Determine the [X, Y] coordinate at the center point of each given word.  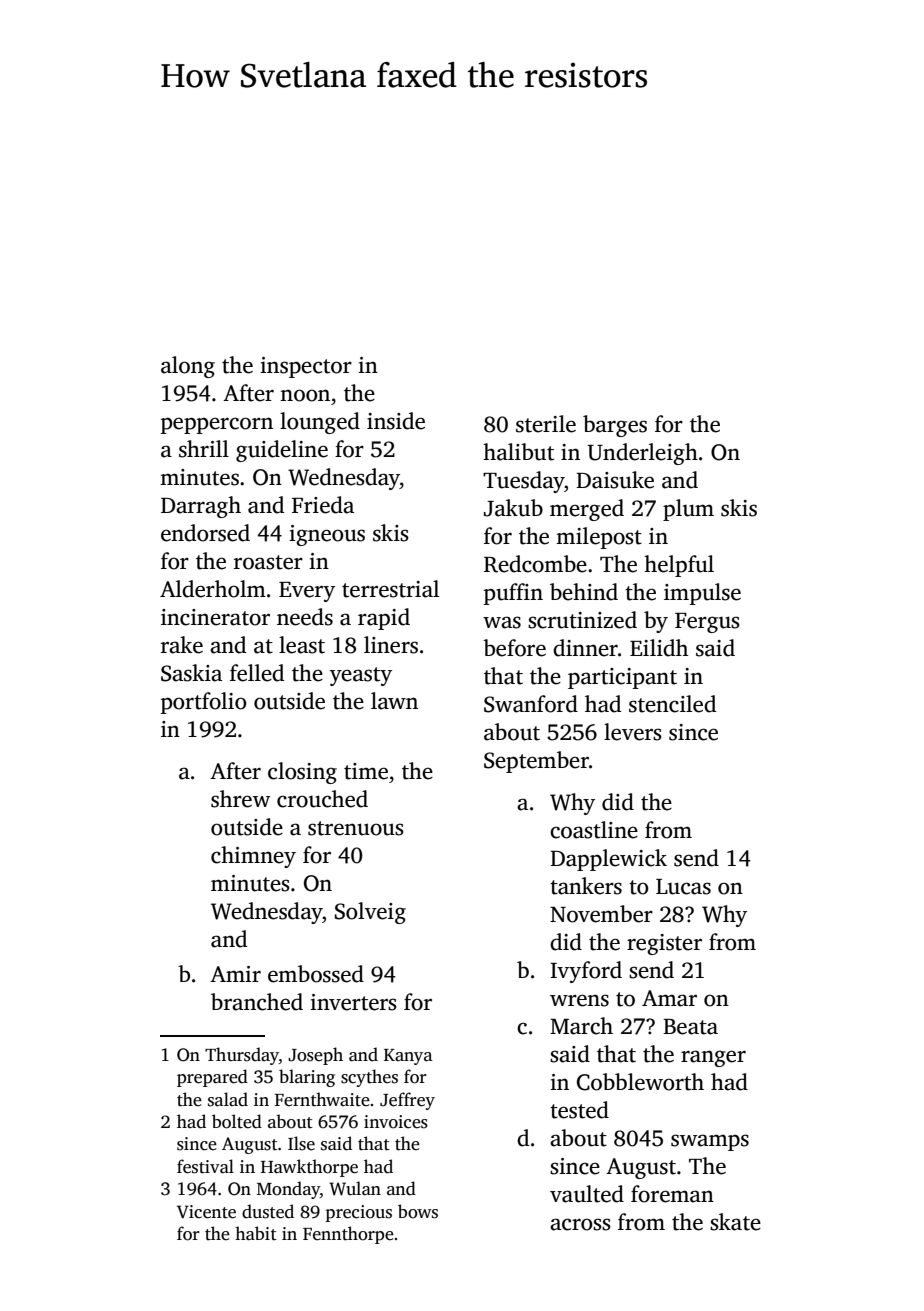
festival [205, 1166]
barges [615, 426]
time [366, 771]
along [188, 367]
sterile [546, 424]
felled [257, 673]
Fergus [707, 623]
